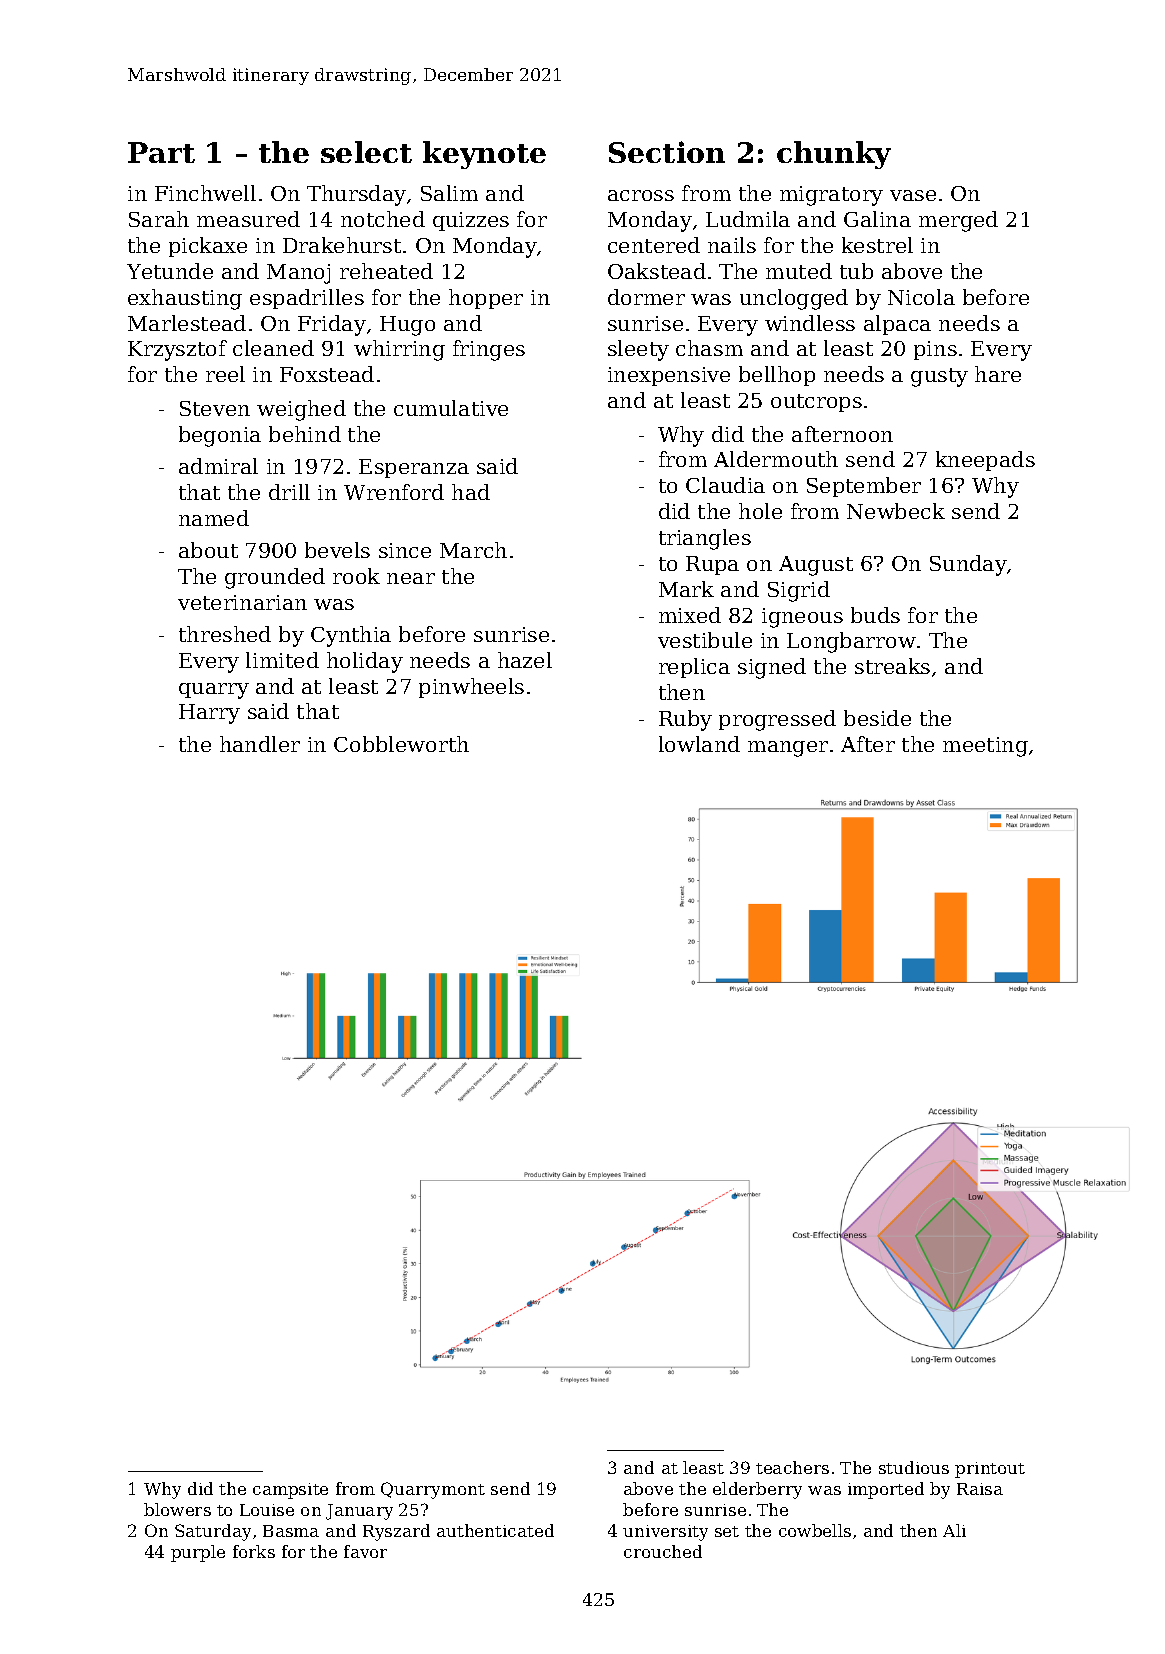 The width and height of the screenshot is (1165, 1654). Describe the element at coordinates (834, 155) in the screenshot. I see `chunky` at that location.
